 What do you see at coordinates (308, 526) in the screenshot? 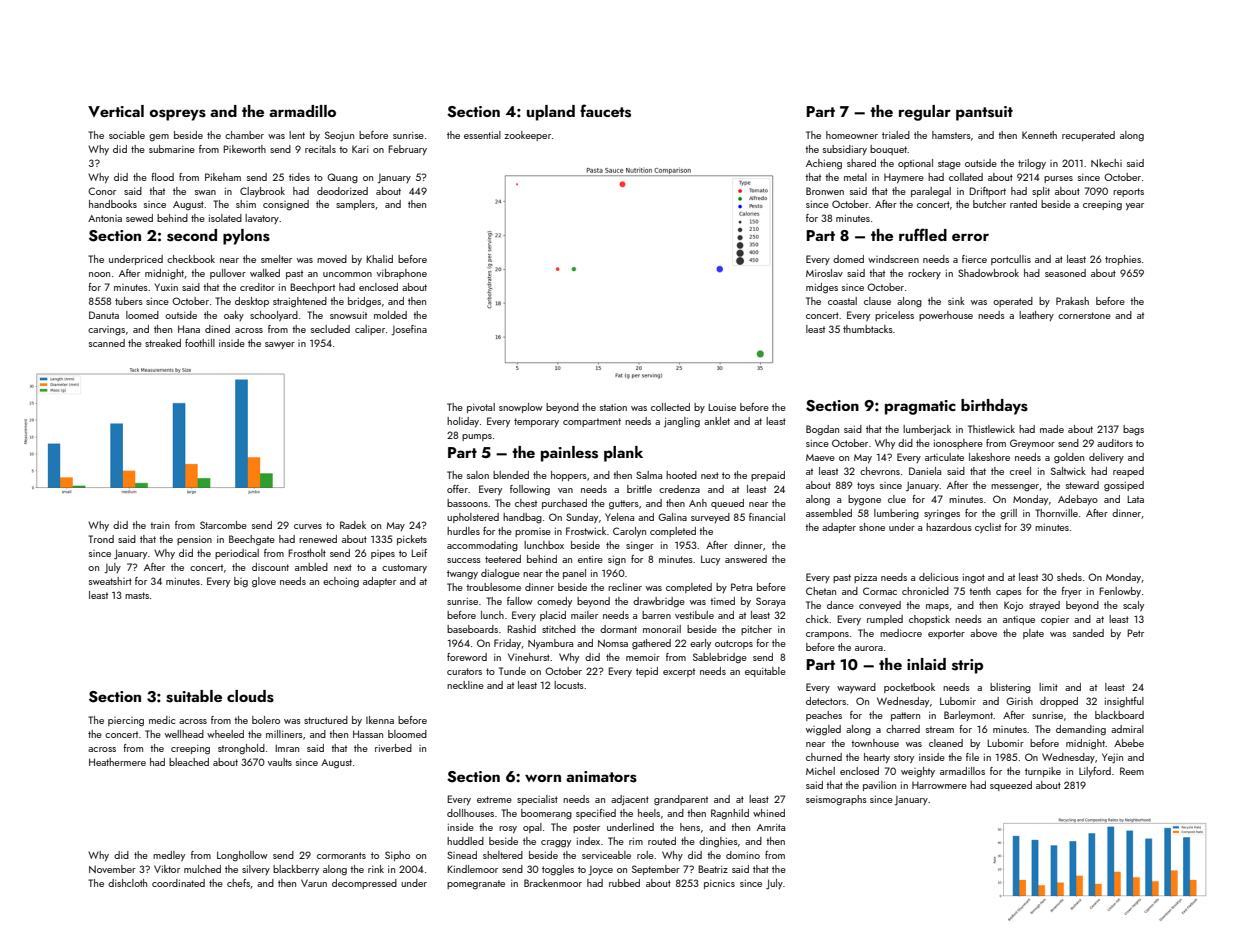
I see `curves` at bounding box center [308, 526].
